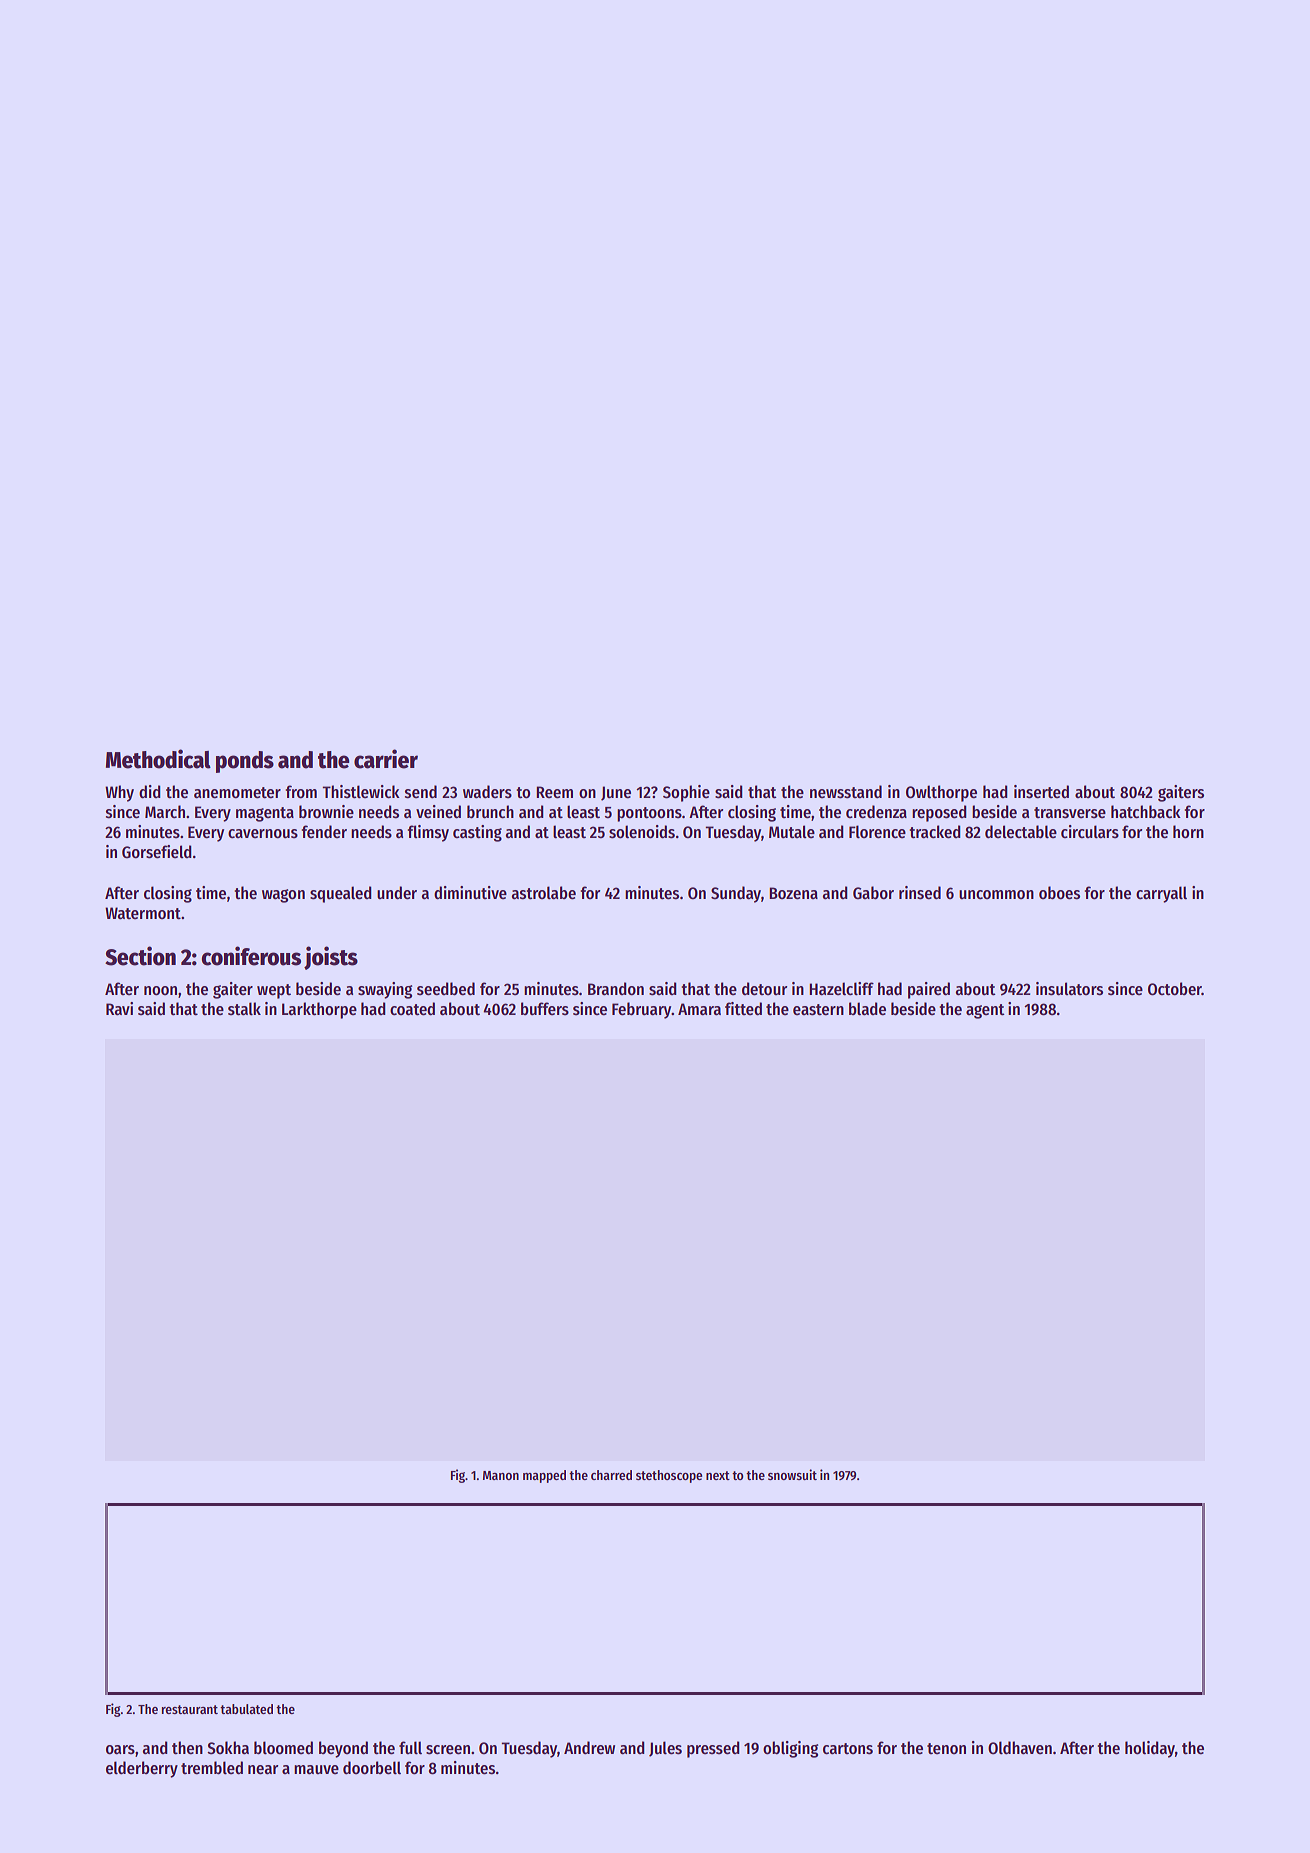  Describe the element at coordinates (501, 1475) in the document. I see `Manon` at that location.
